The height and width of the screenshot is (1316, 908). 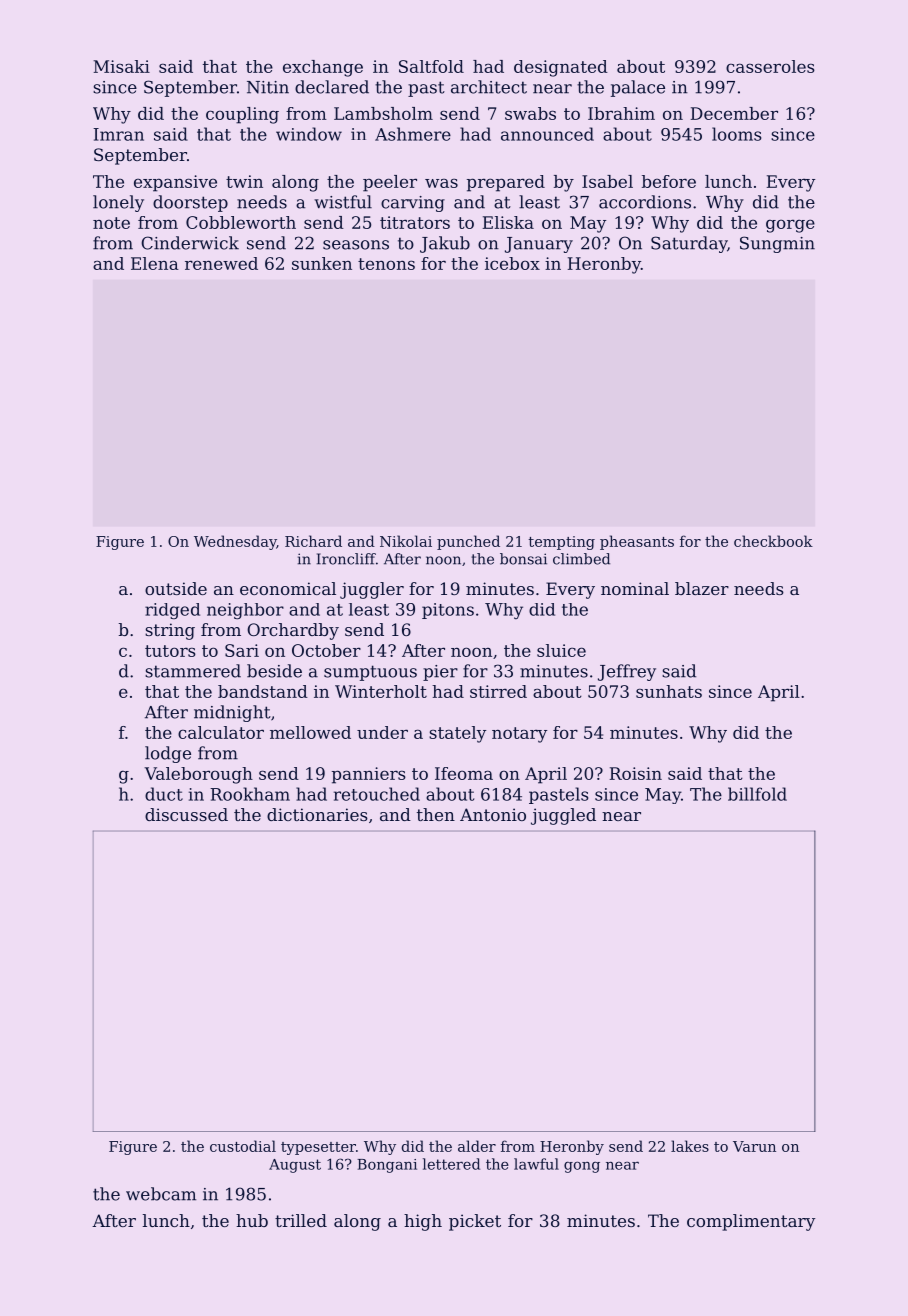 What do you see at coordinates (506, 183) in the screenshot?
I see `prepared` at bounding box center [506, 183].
